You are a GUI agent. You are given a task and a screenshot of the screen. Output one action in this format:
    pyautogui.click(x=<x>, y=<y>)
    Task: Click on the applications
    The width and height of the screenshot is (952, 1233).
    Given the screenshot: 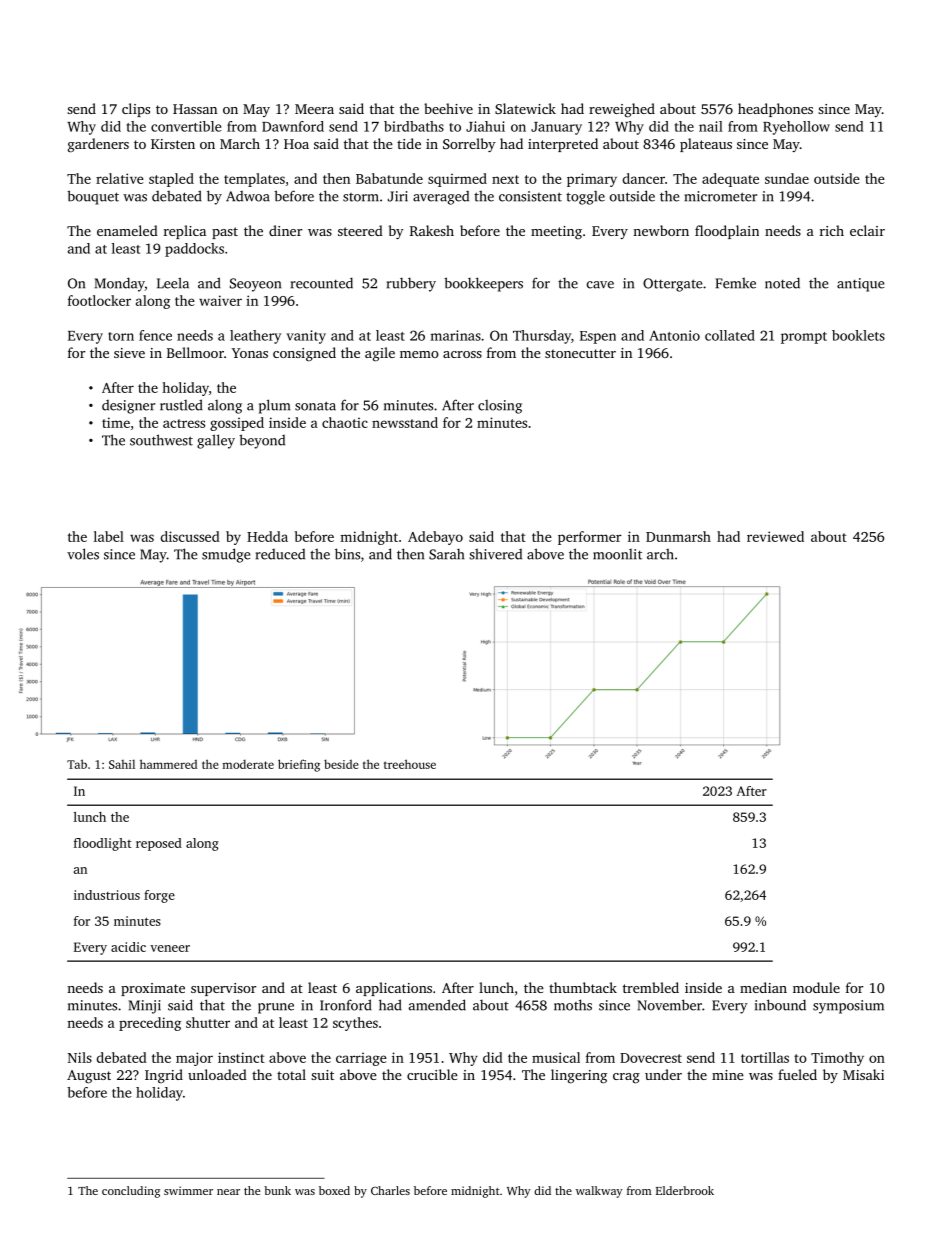 What is the action you would take?
    pyautogui.click(x=394, y=989)
